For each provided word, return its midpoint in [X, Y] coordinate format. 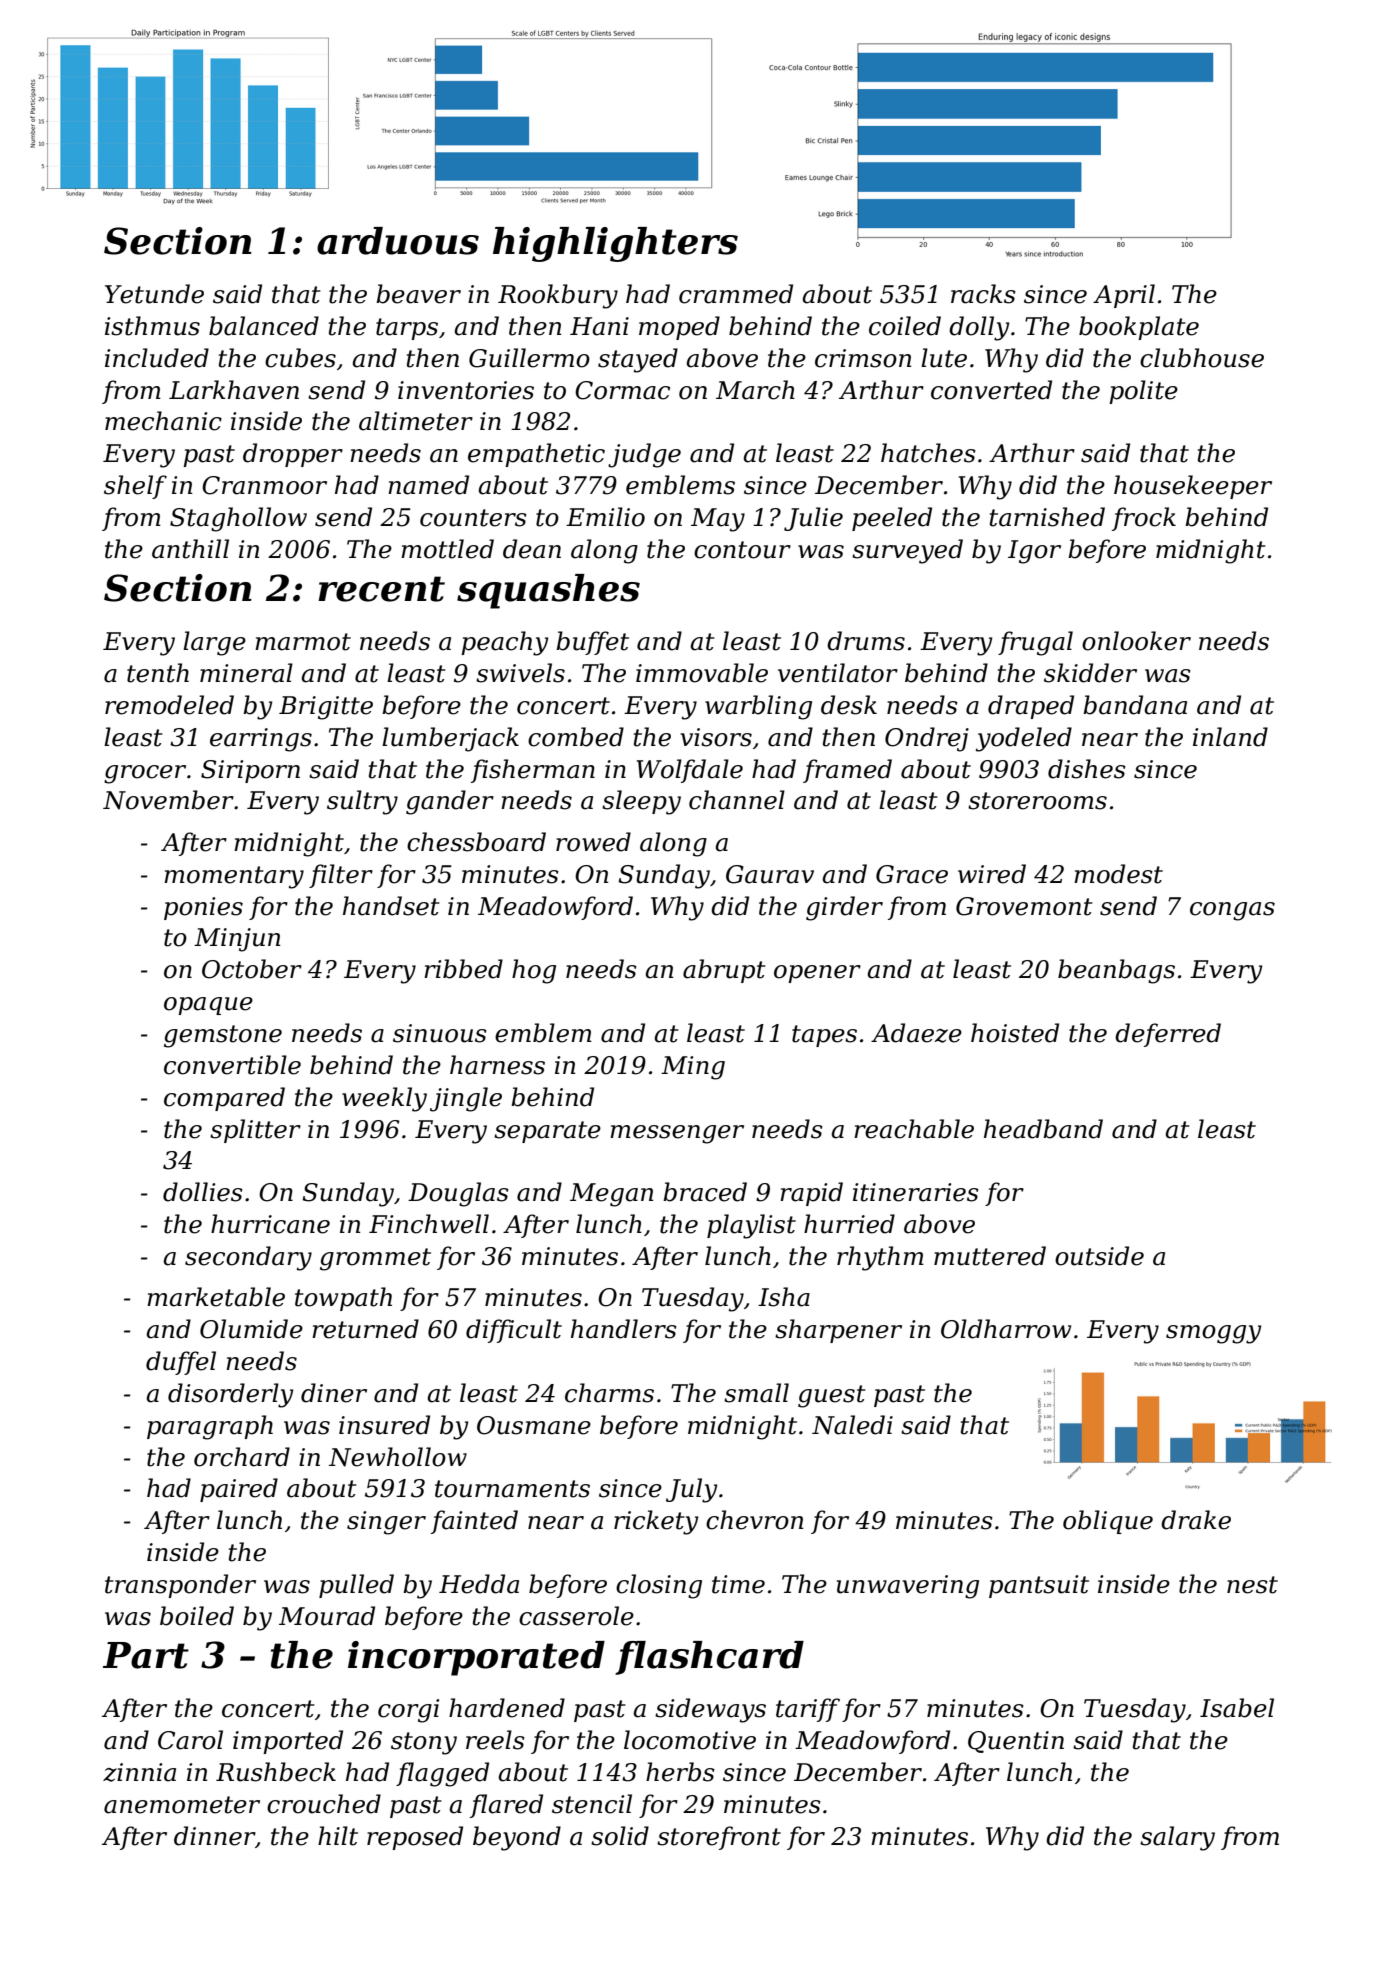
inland [1230, 737]
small [756, 1393]
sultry [362, 802]
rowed [593, 842]
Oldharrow [1006, 1329]
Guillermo [529, 358]
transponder [180, 1586]
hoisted [1015, 1033]
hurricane [270, 1224]
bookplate [1139, 328]
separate [547, 1132]
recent [381, 589]
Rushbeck [276, 1772]
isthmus [152, 326]
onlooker [1136, 641]
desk [849, 705]
